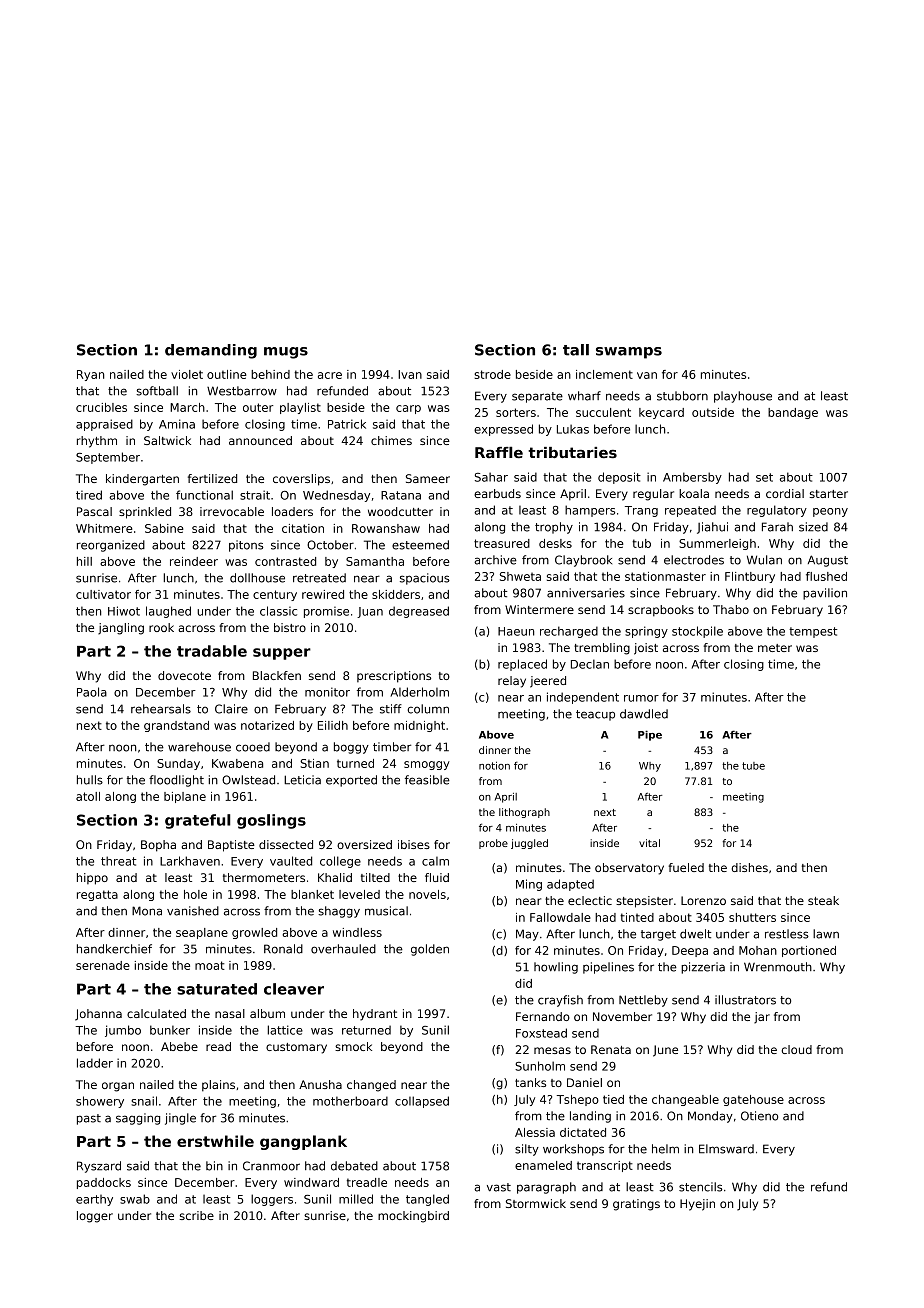 This screenshot has height=1308, width=924. Describe the element at coordinates (187, 407) in the screenshot. I see `March` at that location.
